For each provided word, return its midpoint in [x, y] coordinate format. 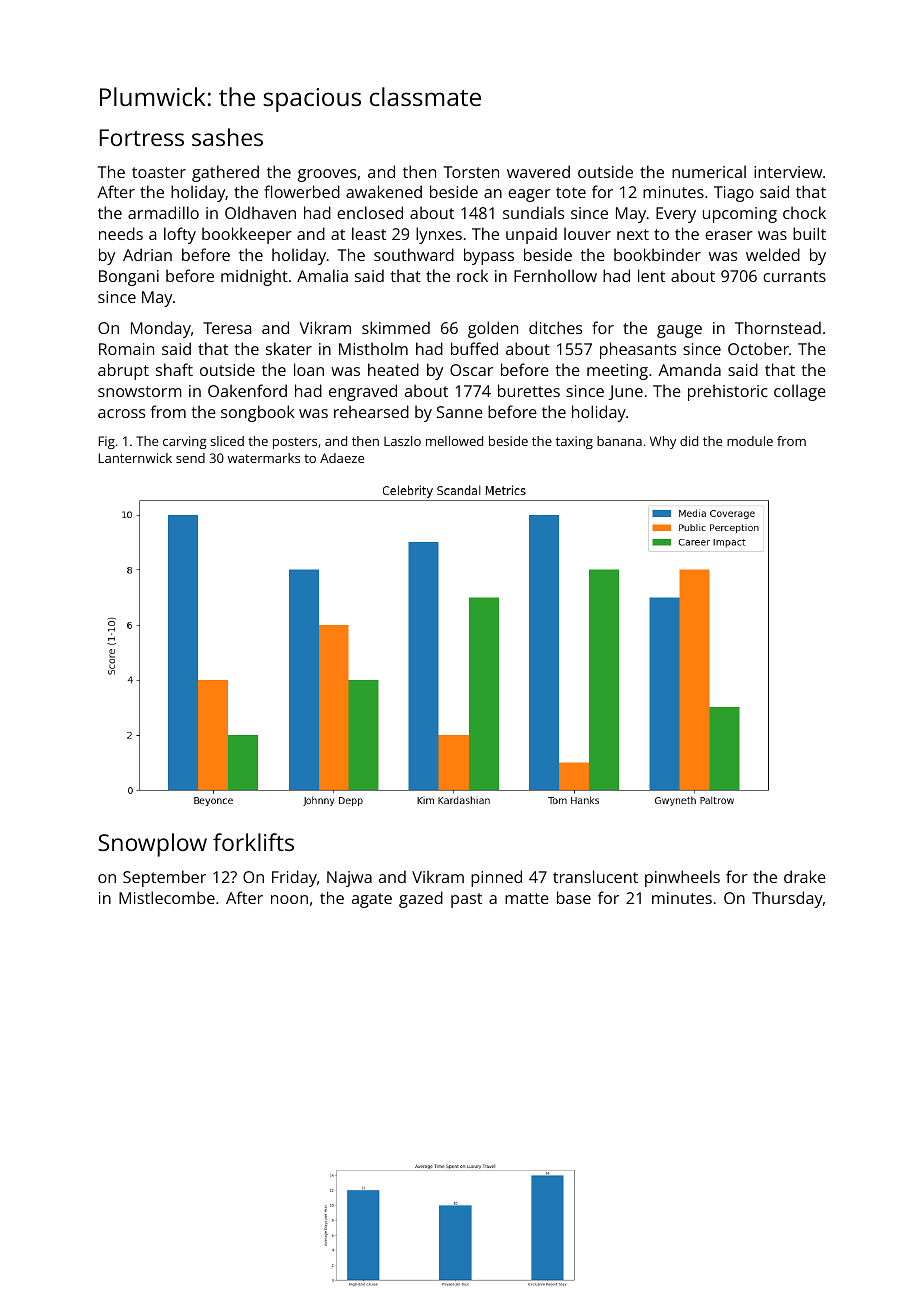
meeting [617, 372]
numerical [709, 171]
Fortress [142, 137]
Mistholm [373, 348]
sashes [227, 137]
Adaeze [342, 458]
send [190, 458]
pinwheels [682, 878]
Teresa [227, 328]
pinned [496, 878]
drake [805, 876]
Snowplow [152, 845]
